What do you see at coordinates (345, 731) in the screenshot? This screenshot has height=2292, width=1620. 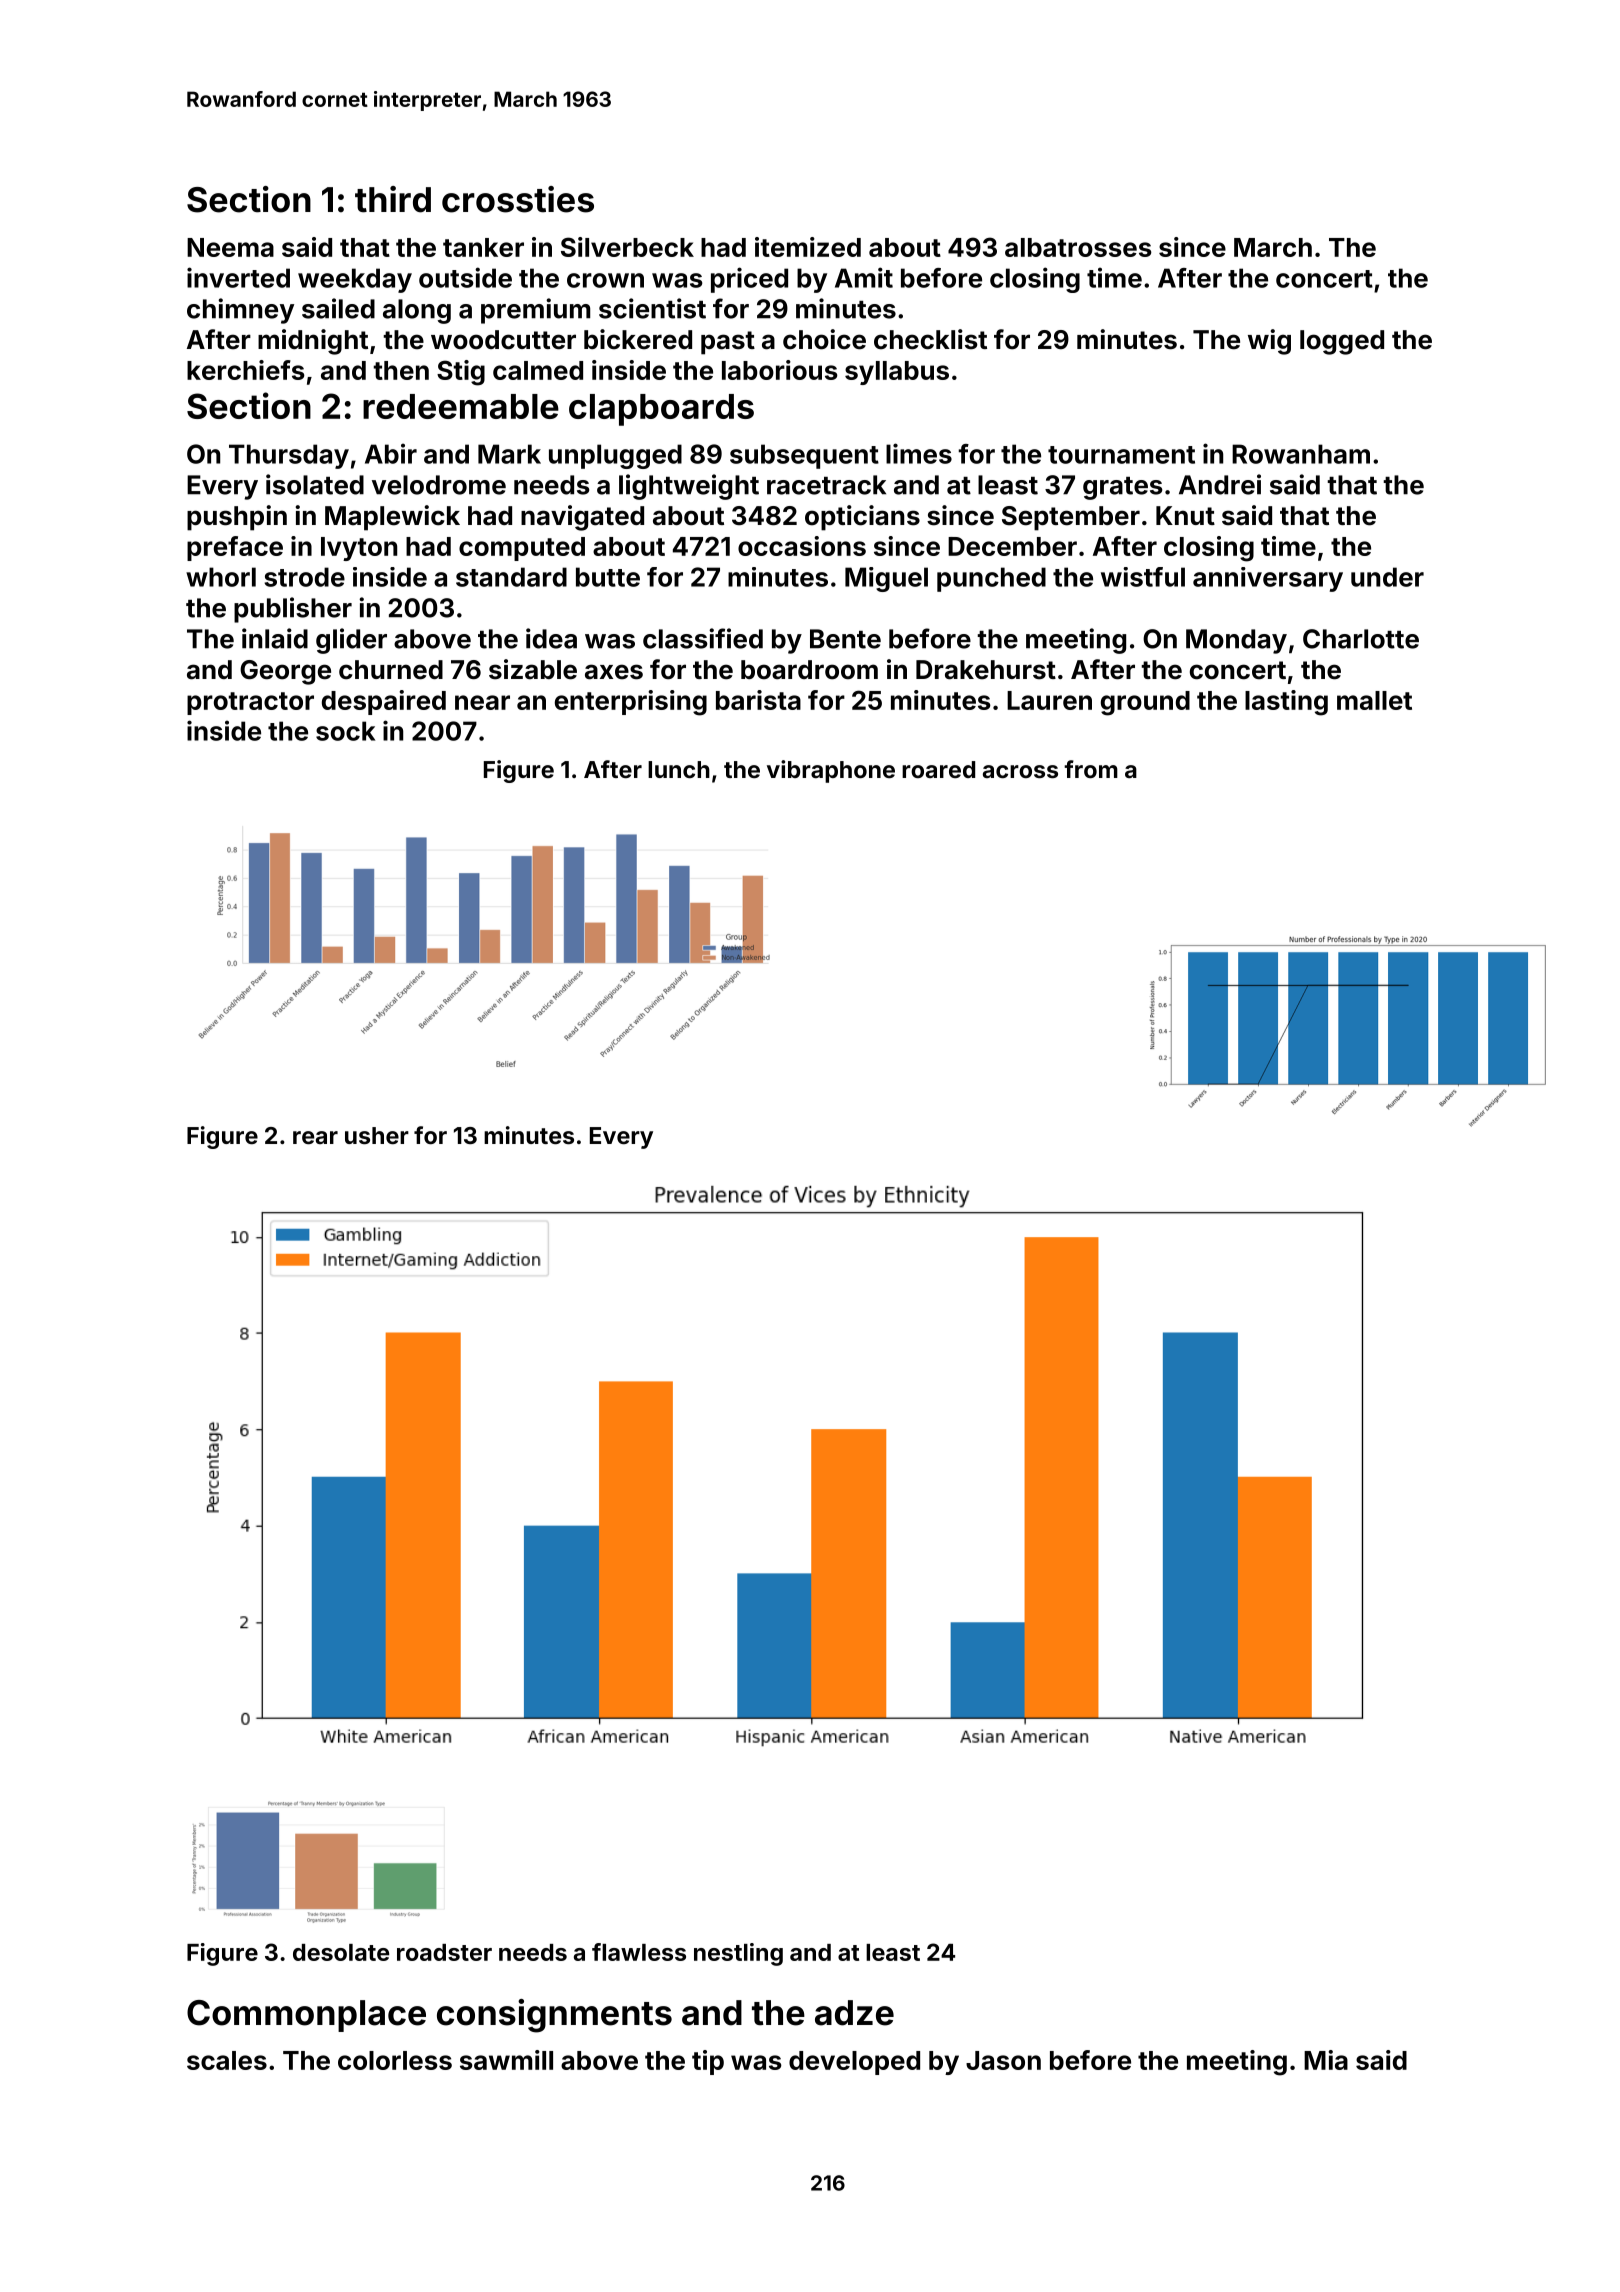 I see `sock` at bounding box center [345, 731].
